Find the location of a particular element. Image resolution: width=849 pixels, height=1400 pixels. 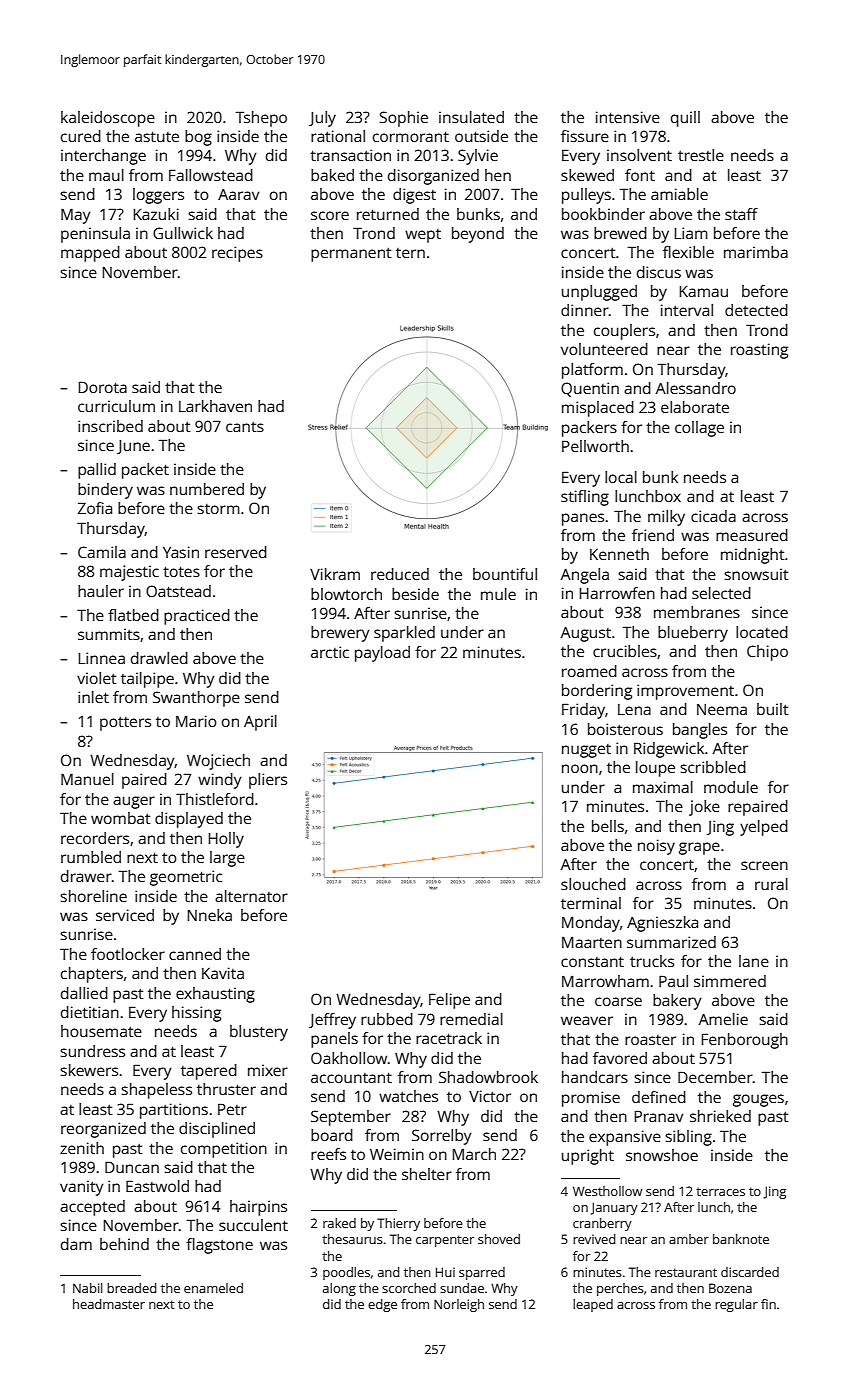

headmaster is located at coordinates (109, 1304).
